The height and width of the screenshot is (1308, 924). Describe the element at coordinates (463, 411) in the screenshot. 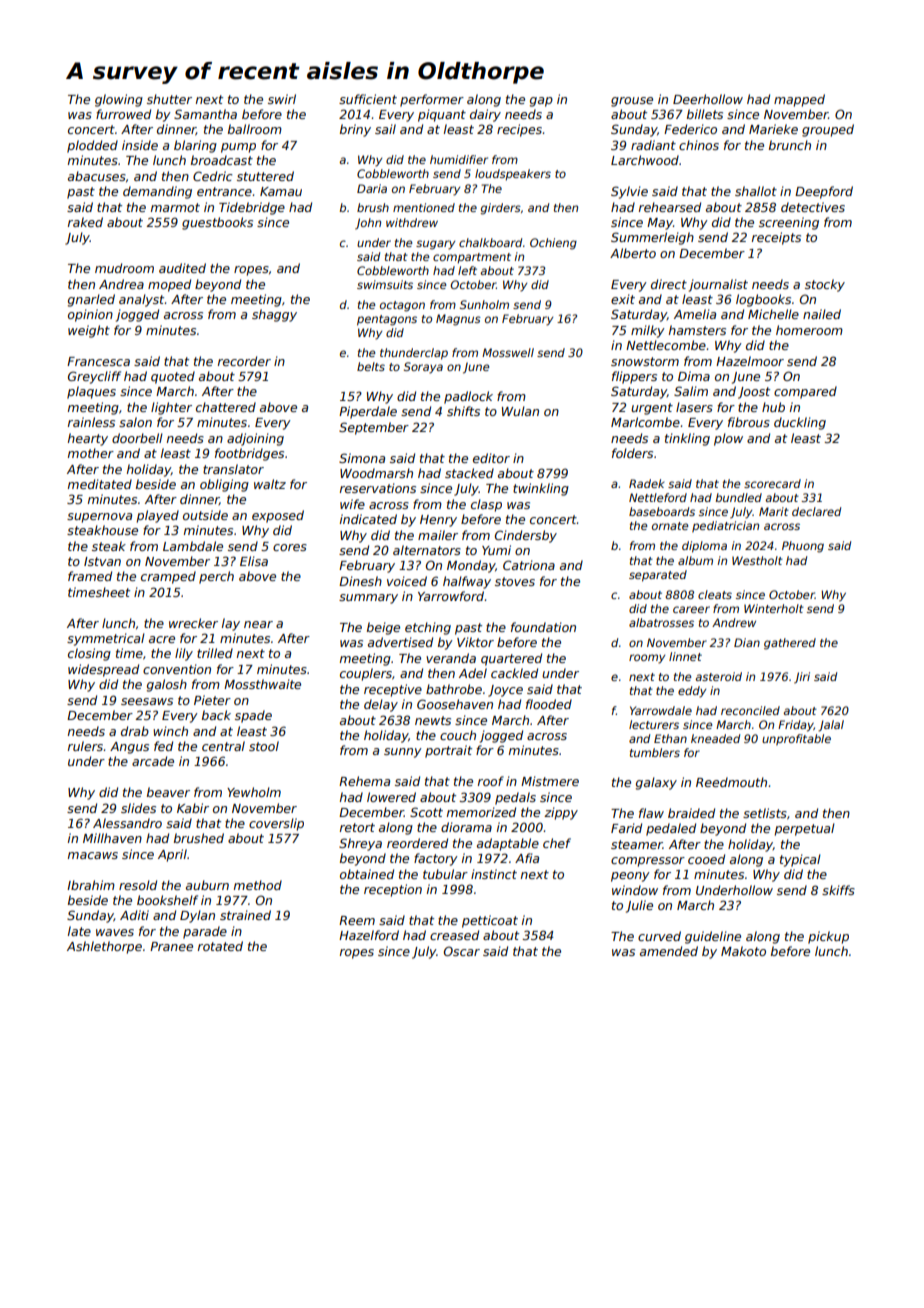

I see `shifts` at that location.
